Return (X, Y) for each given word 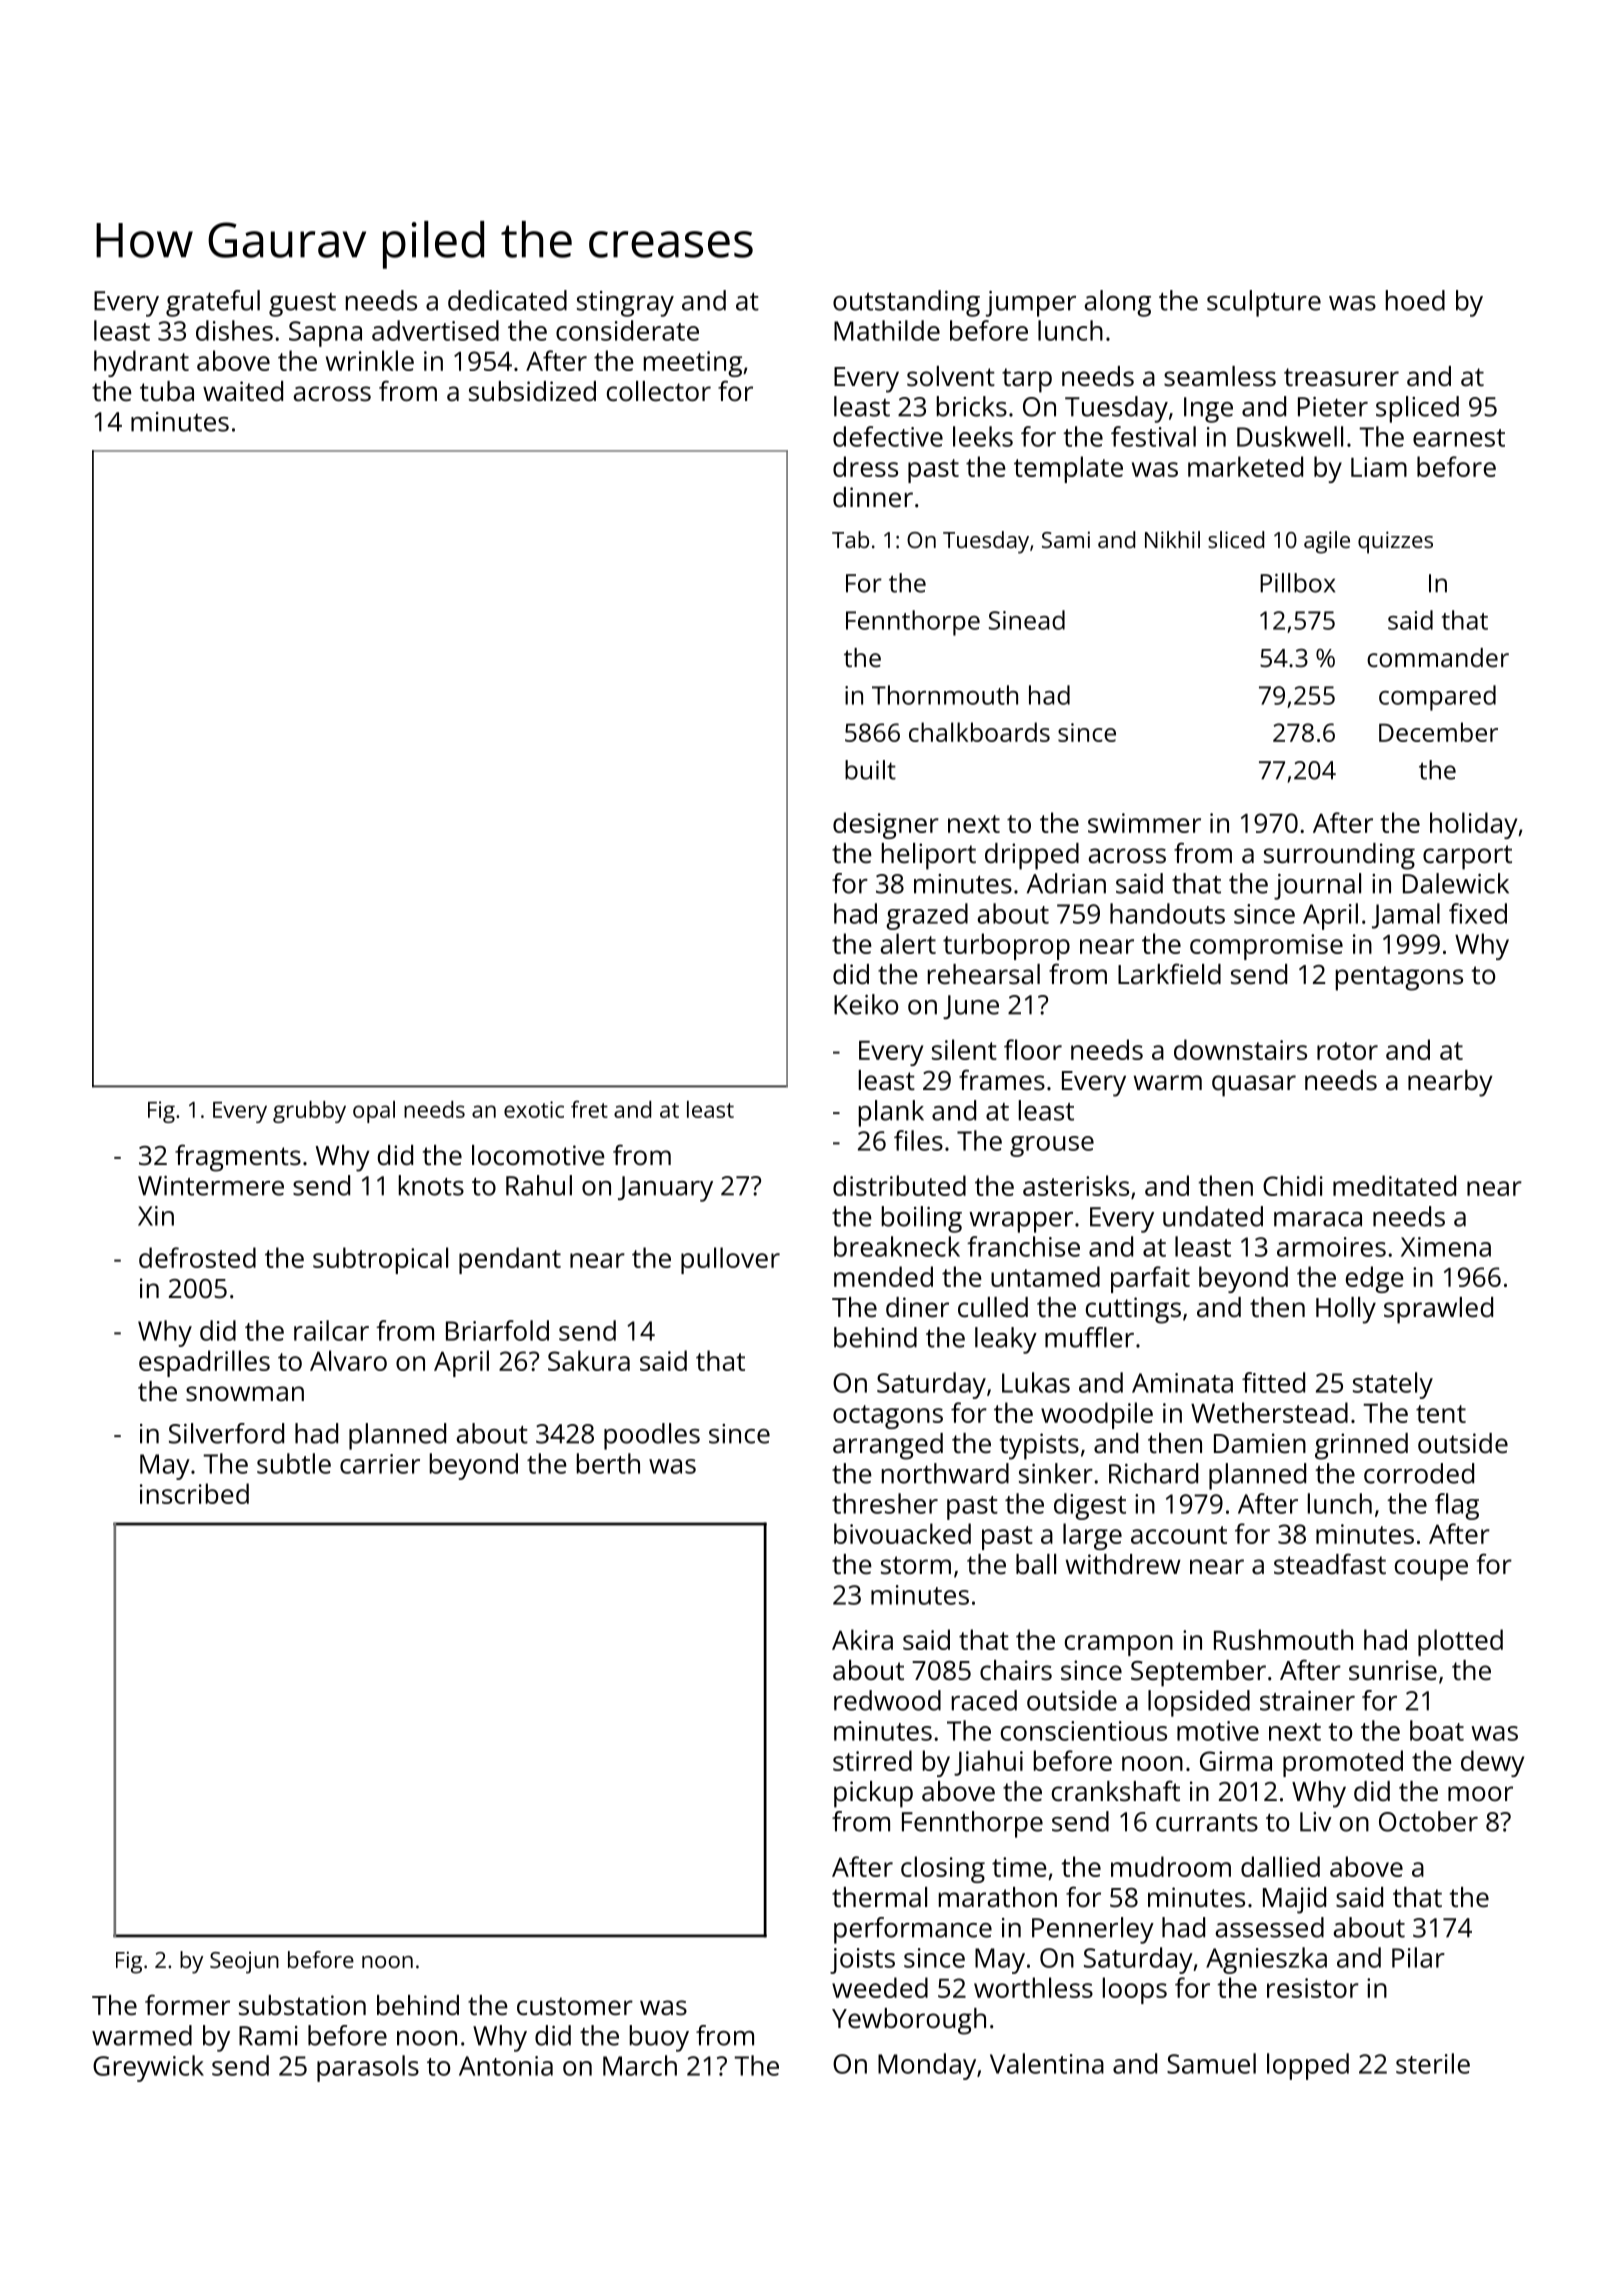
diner (917, 1307)
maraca (1318, 1219)
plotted (1460, 1642)
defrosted (197, 1257)
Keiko (866, 1004)
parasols (368, 2068)
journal (1317, 886)
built (870, 770)
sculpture (1264, 303)
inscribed (194, 1493)
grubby (309, 1112)
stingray (625, 304)
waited (243, 391)
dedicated (507, 300)
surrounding (1339, 856)
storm (916, 1565)
